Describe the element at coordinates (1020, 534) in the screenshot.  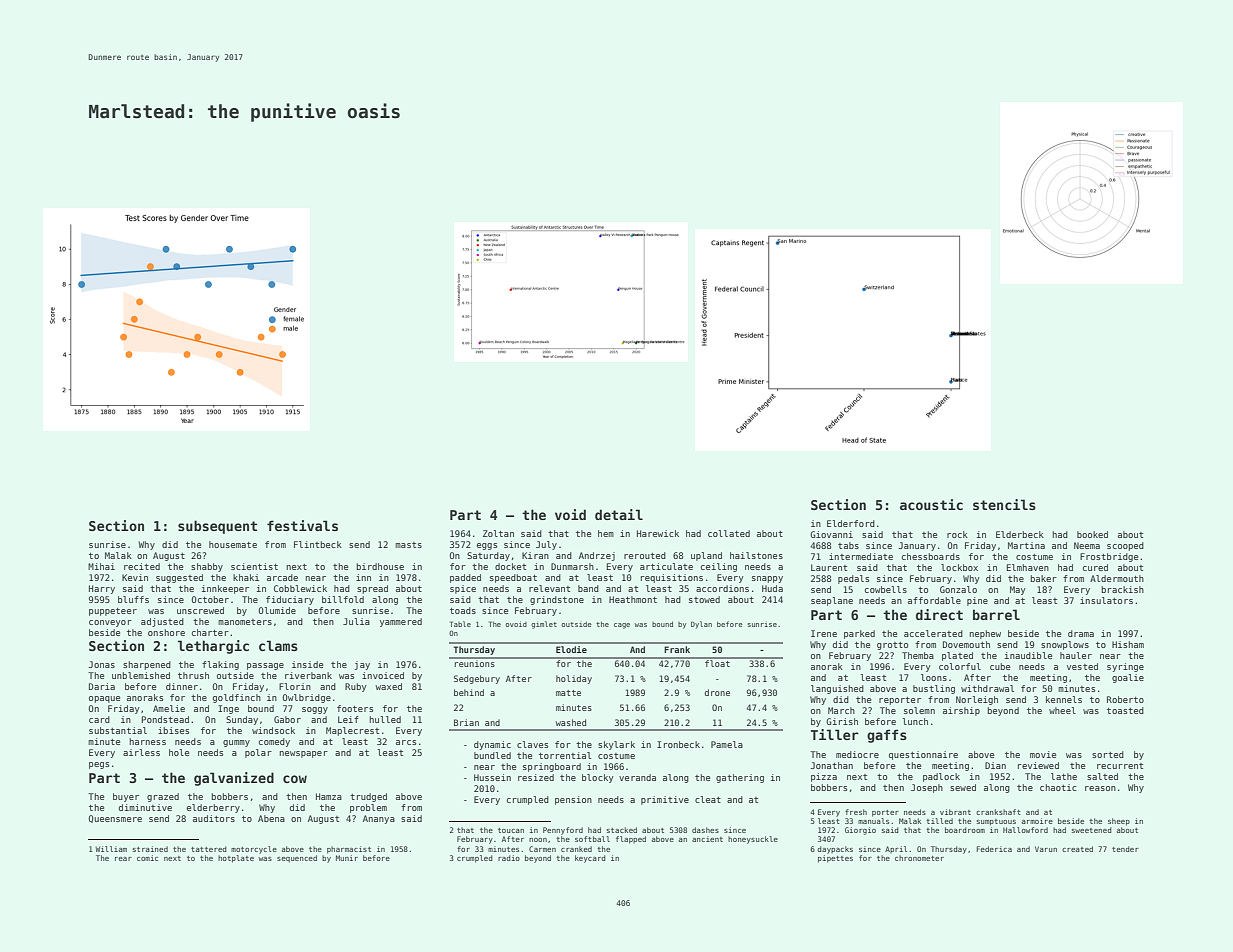
I see `Elderbeck` at that location.
